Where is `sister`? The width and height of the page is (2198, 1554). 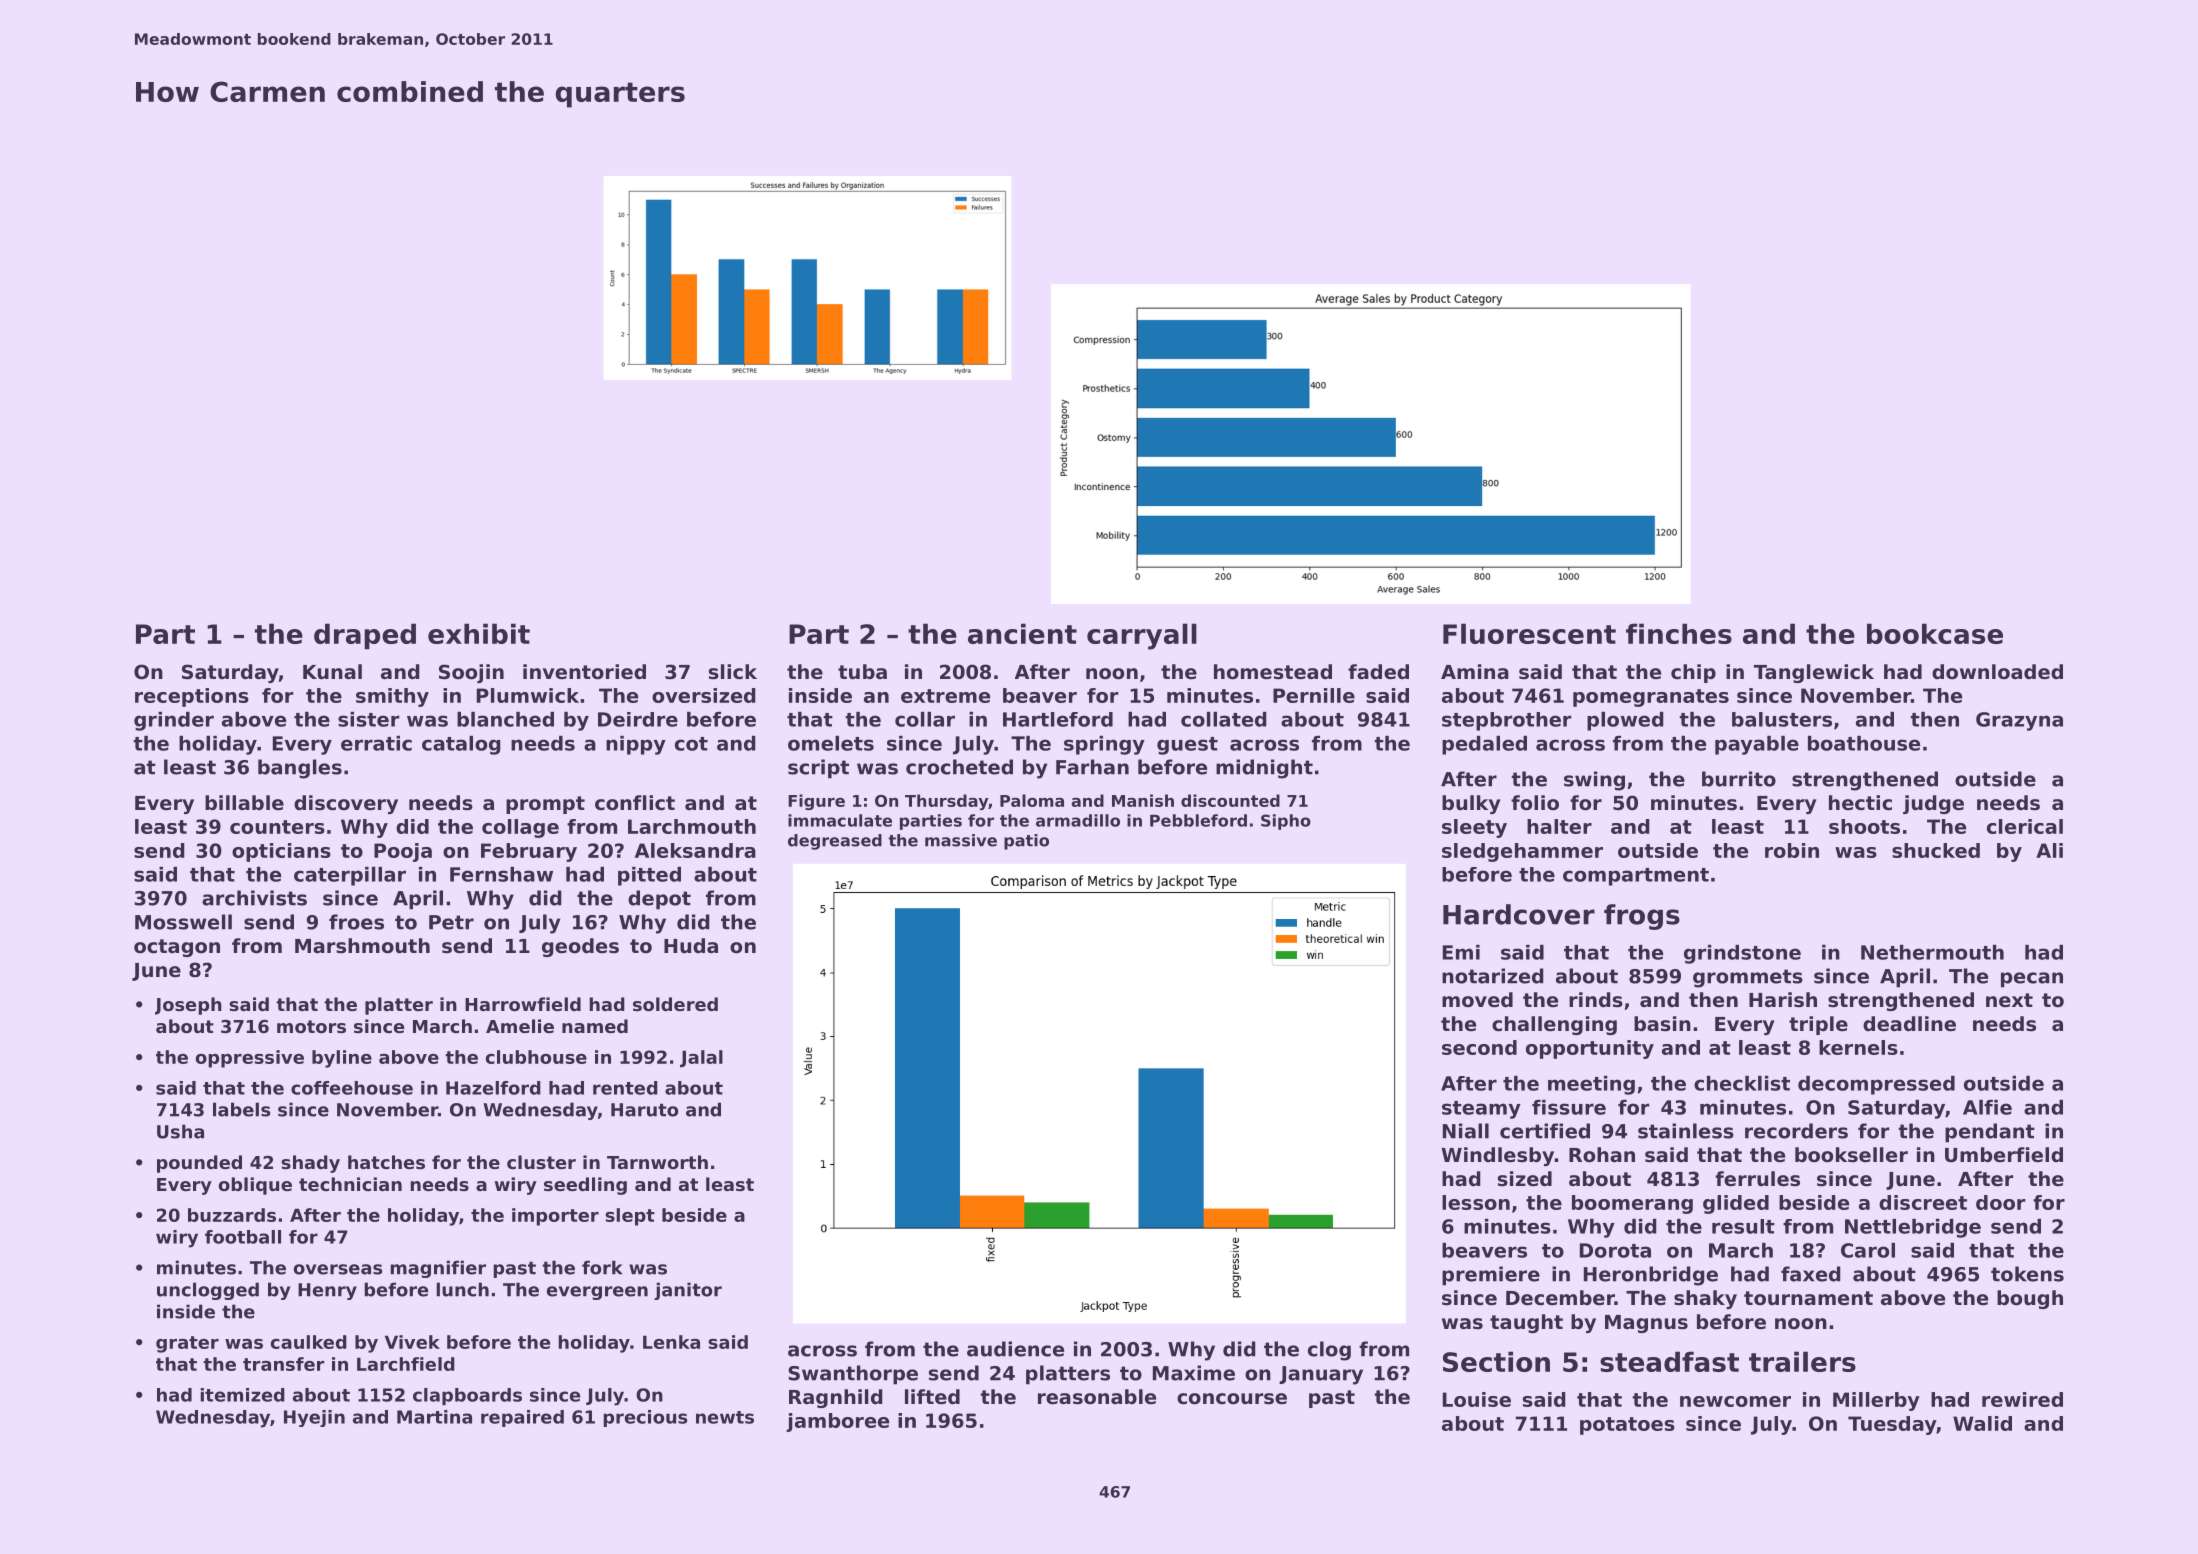
sister is located at coordinates (369, 719).
